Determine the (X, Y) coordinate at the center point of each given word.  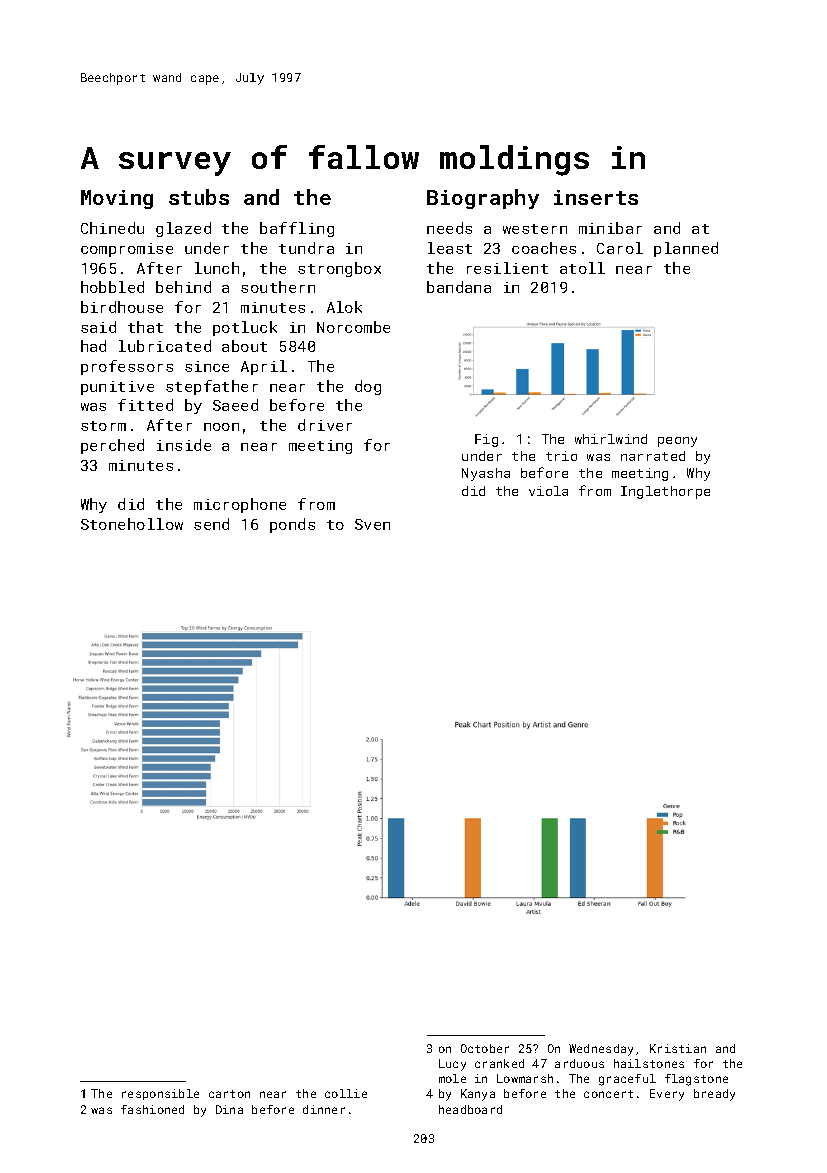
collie (346, 1093)
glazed (183, 229)
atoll (582, 268)
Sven (372, 524)
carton (229, 1094)
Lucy (452, 1065)
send (211, 524)
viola (548, 491)
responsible (160, 1094)
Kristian (678, 1048)
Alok (344, 307)
